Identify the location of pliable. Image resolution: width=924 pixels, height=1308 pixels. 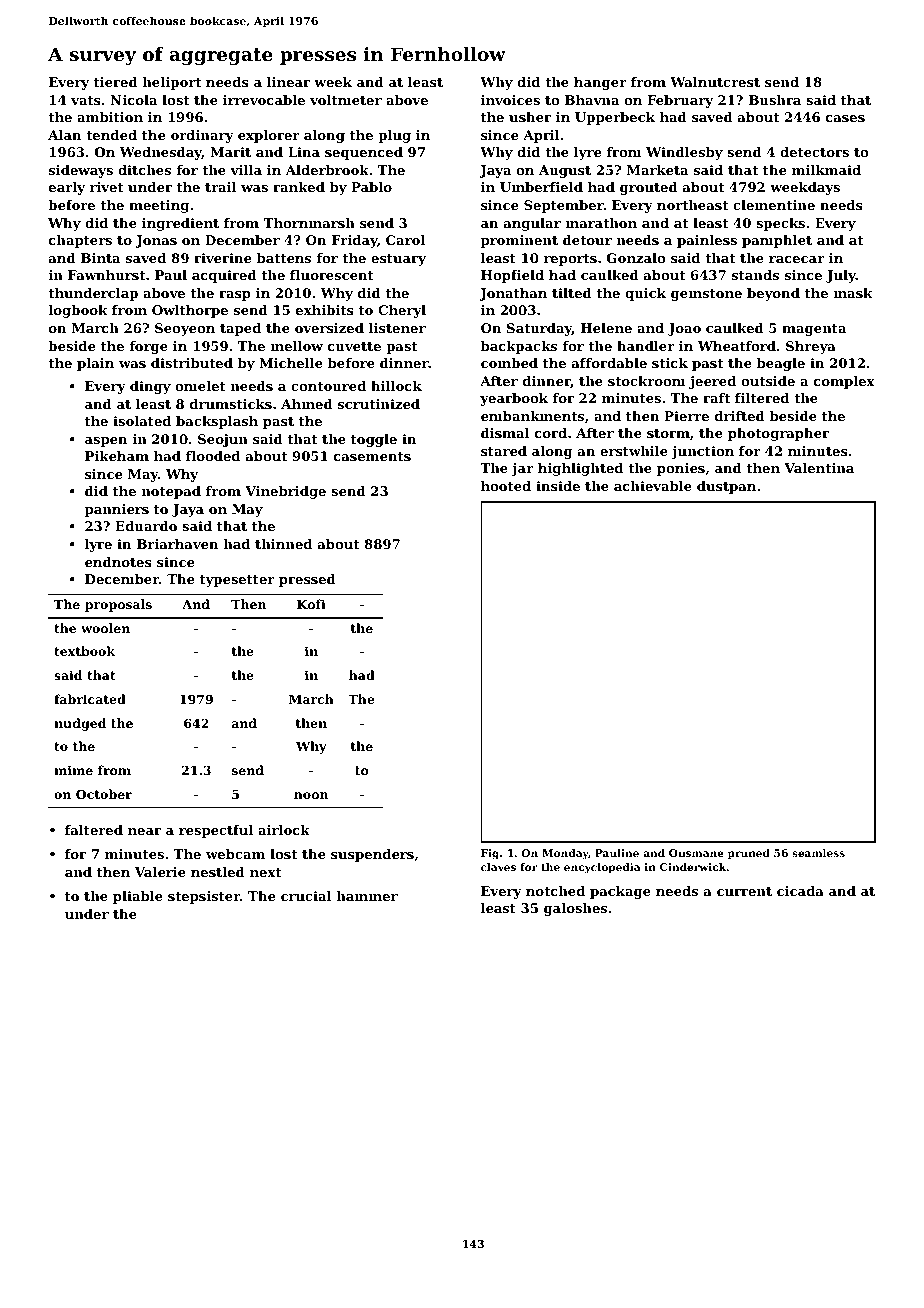
(138, 897).
